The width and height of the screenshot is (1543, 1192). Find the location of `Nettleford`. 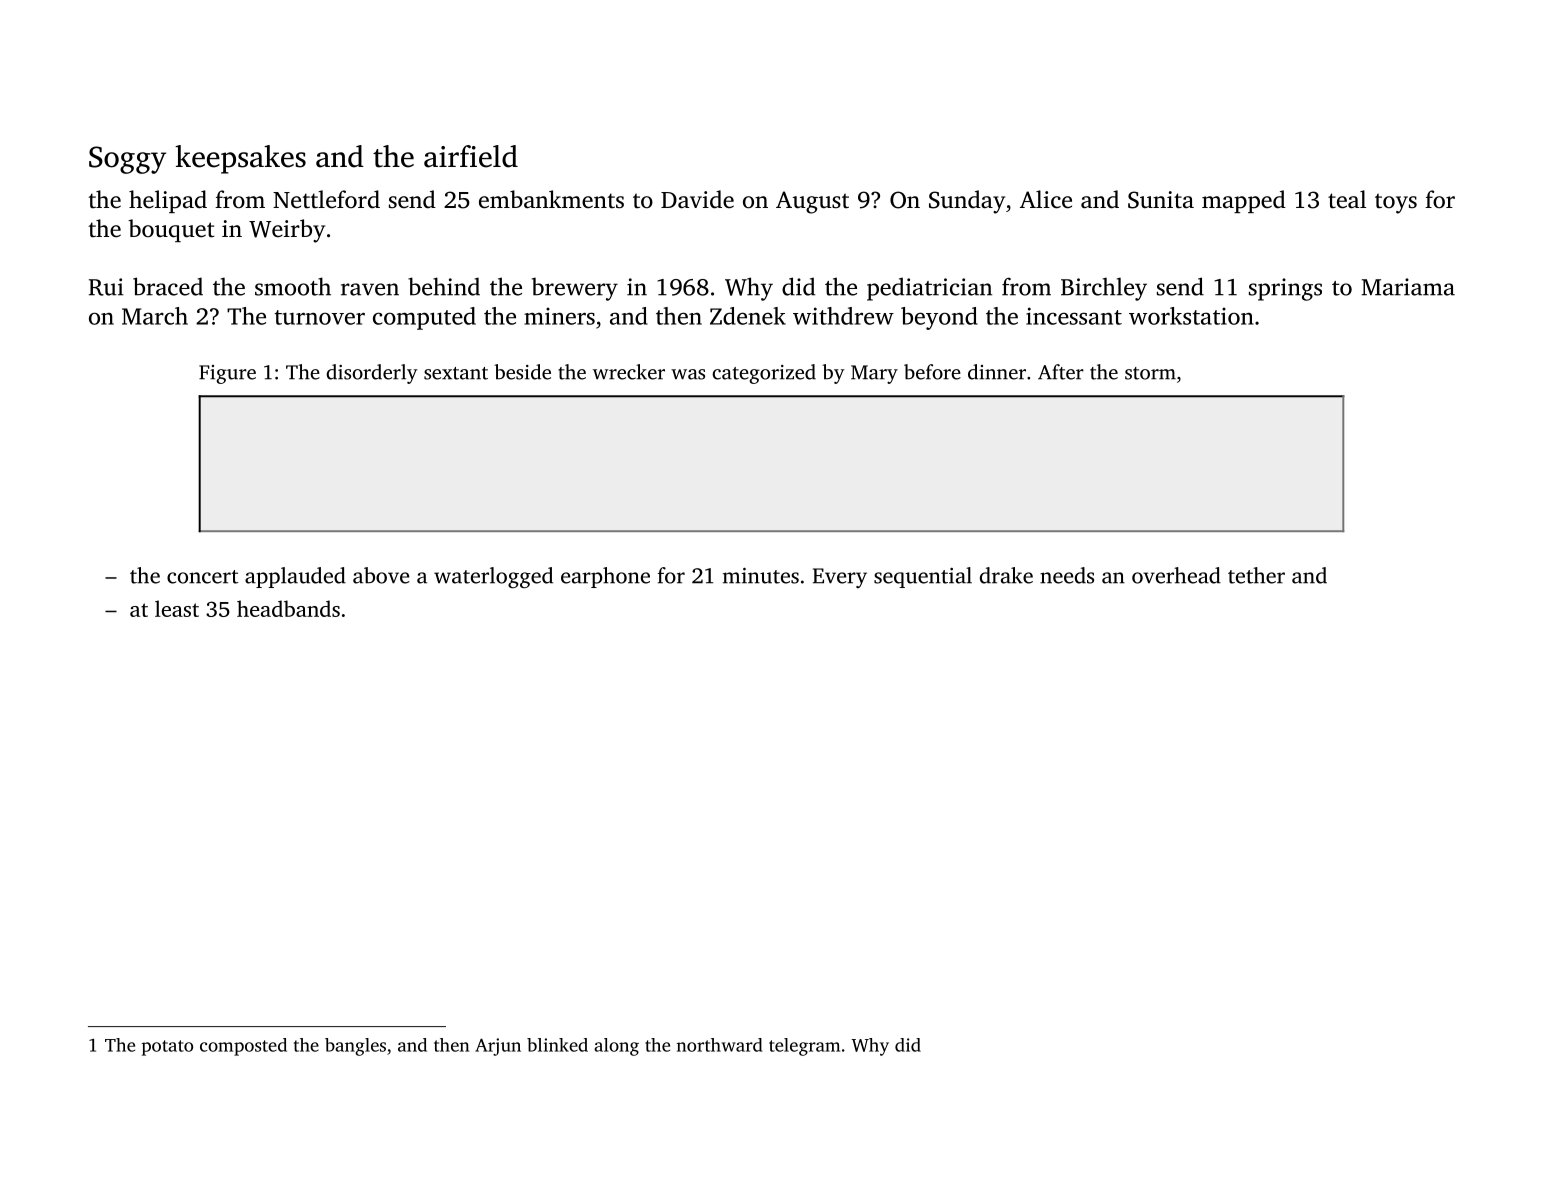

Nettleford is located at coordinates (326, 199).
